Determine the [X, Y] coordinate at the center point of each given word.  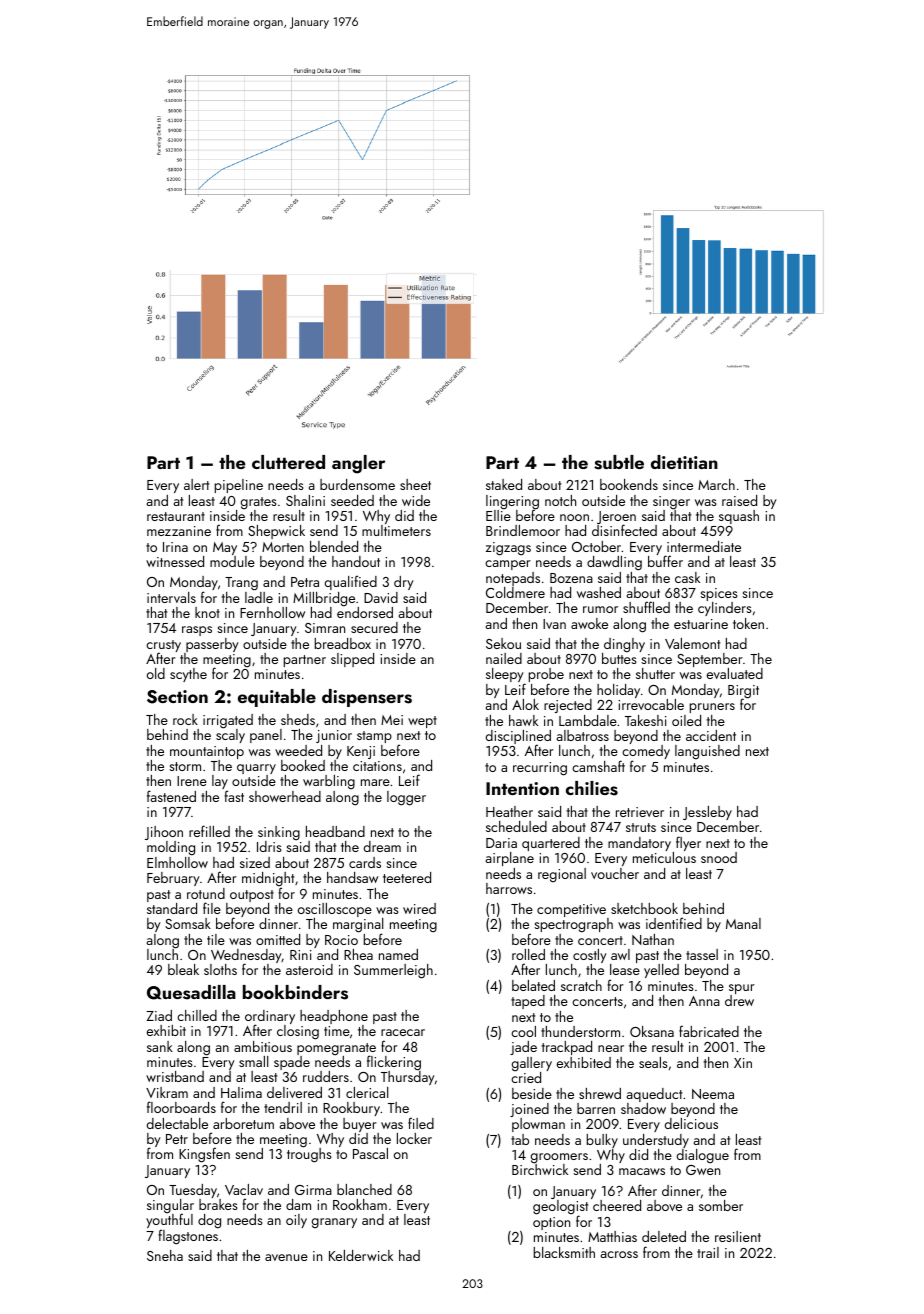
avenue [286, 1257]
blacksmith [564, 1252]
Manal [743, 923]
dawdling [614, 563]
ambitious [263, 1046]
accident [711, 735]
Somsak [188, 923]
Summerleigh [393, 971]
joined [529, 1110]
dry [404, 583]
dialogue [703, 1156]
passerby [212, 645]
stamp [374, 737]
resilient [738, 1236]
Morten [283, 547]
